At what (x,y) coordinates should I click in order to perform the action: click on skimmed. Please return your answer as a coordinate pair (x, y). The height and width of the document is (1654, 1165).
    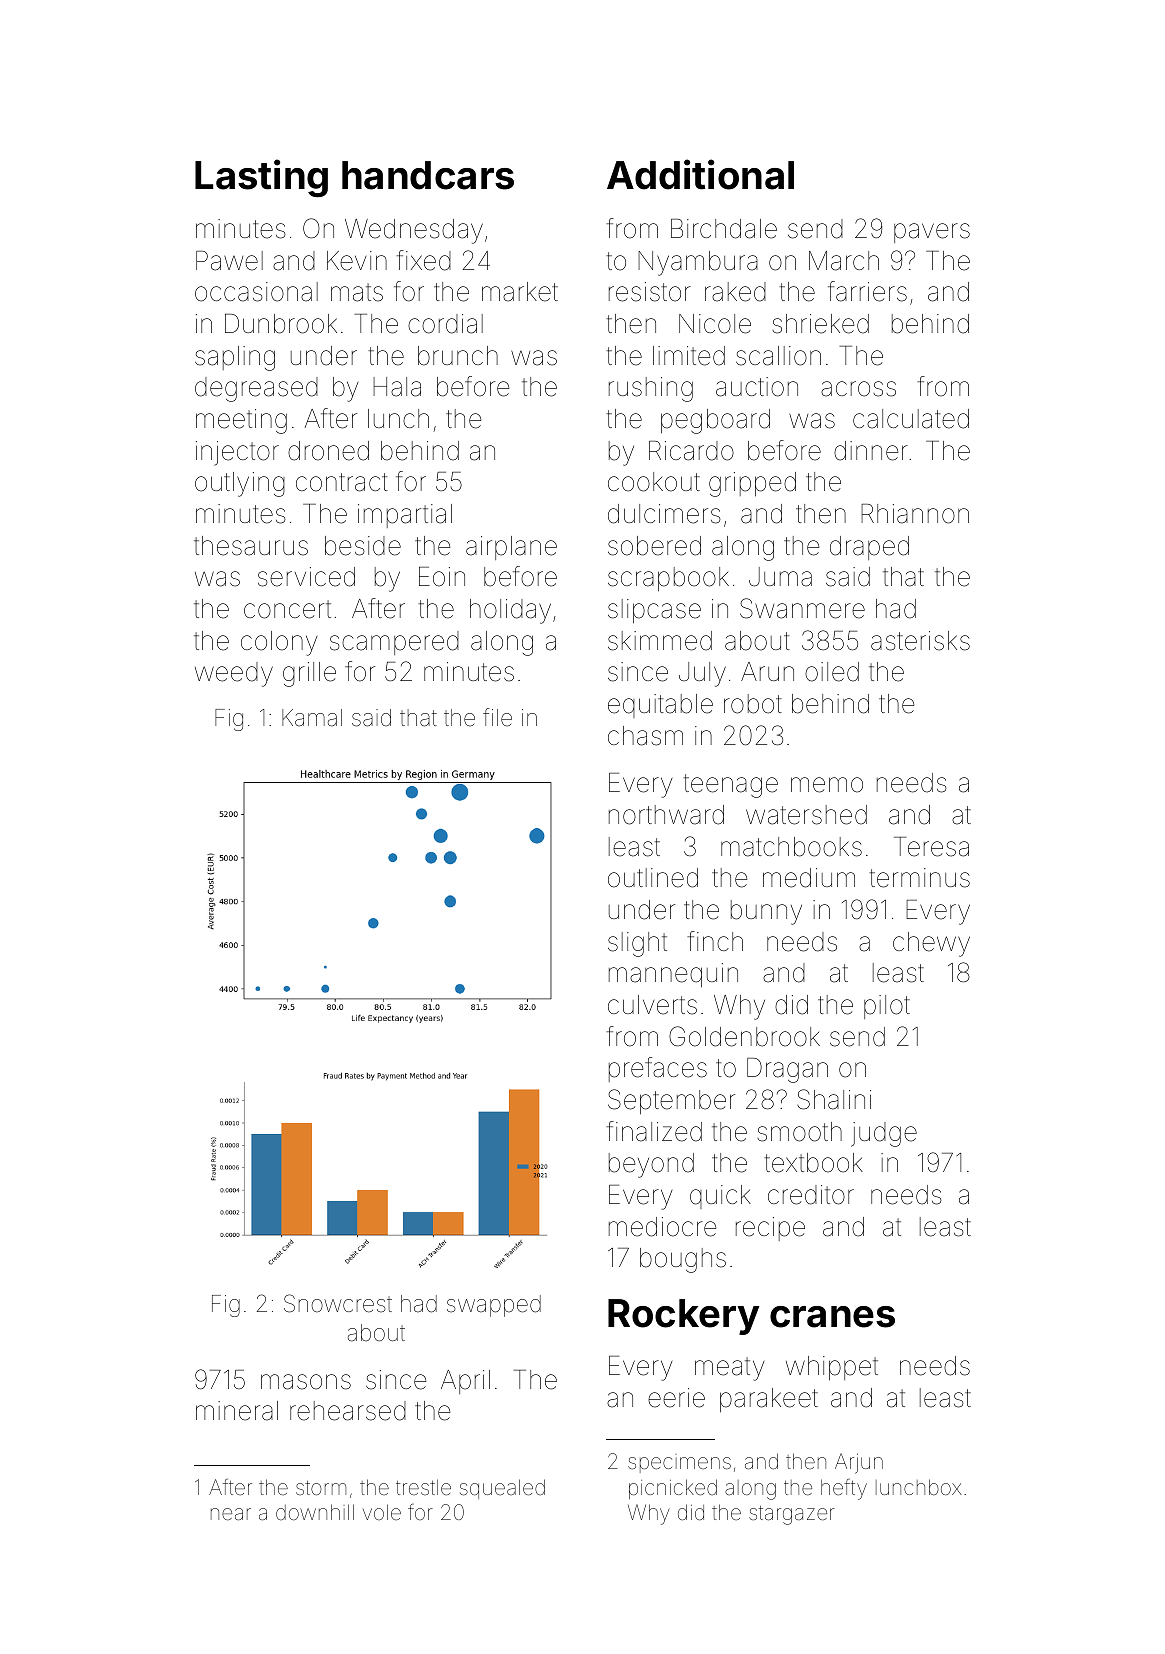
    Looking at the image, I should click on (660, 641).
